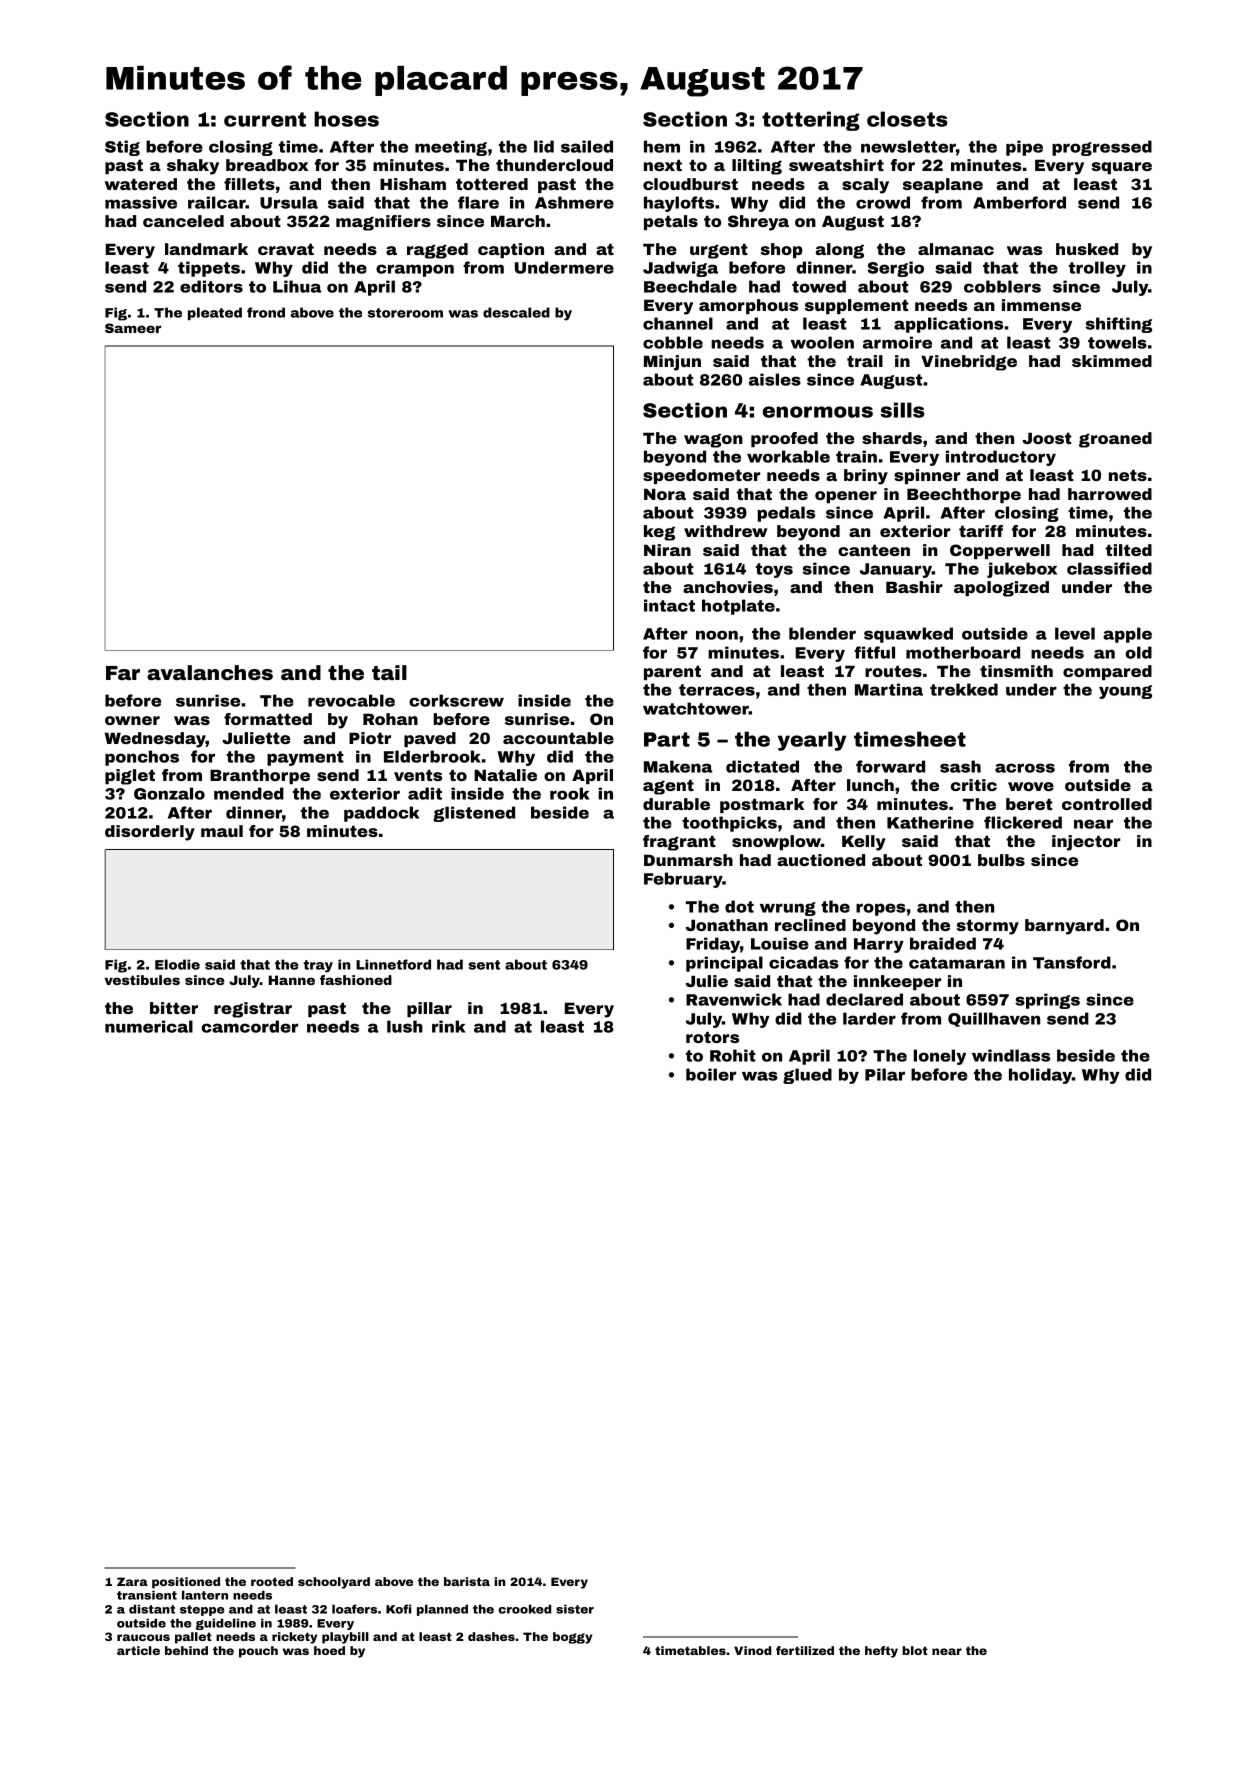  What do you see at coordinates (776, 842) in the page?
I see `snowplow` at bounding box center [776, 842].
